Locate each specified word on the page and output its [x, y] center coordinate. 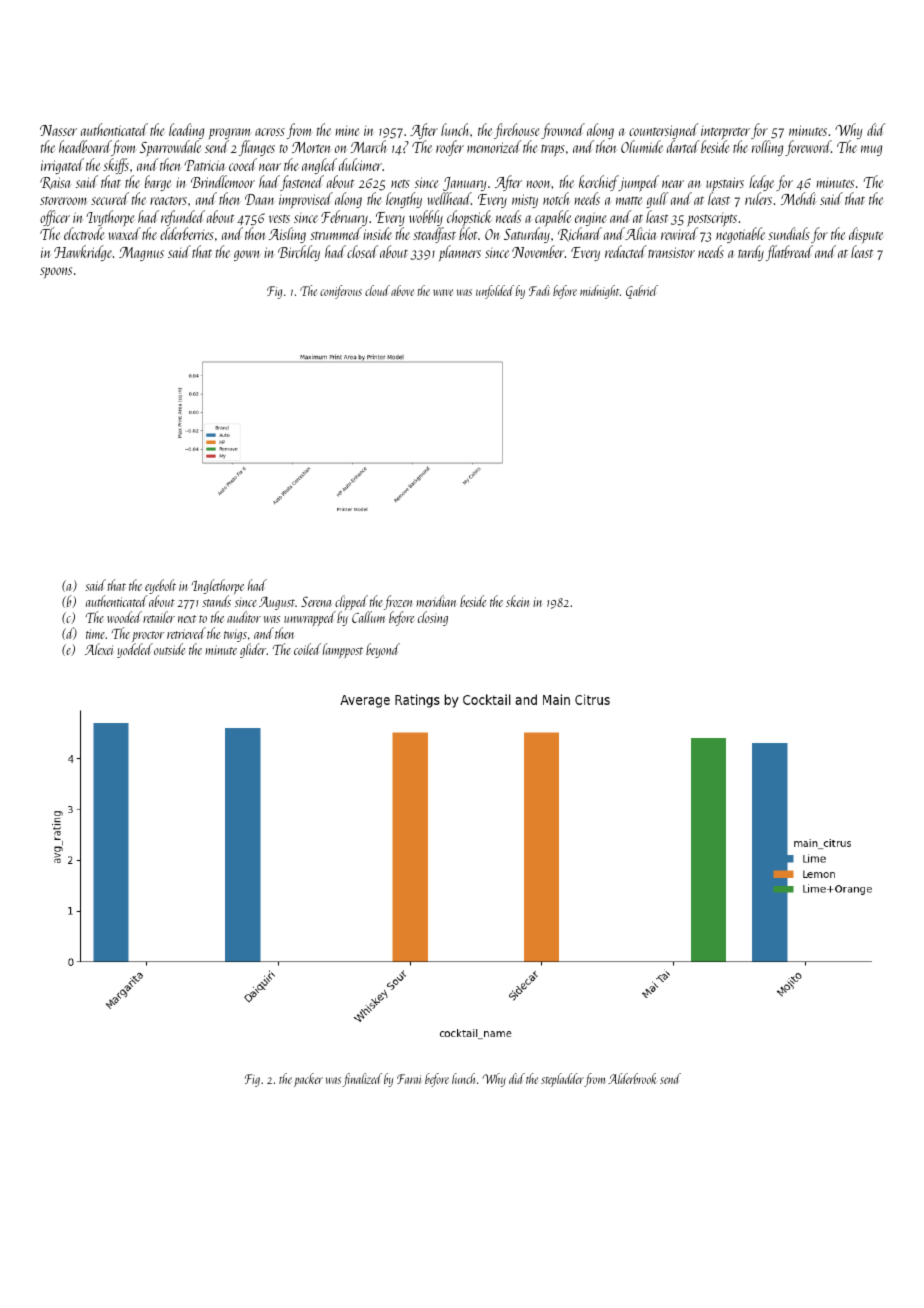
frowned [563, 131]
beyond [383, 650]
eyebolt [160, 586]
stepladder [562, 1080]
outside [169, 649]
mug [871, 150]
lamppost [343, 650]
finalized [362, 1080]
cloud [377, 290]
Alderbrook [632, 1078]
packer [308, 1080]
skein [517, 601]
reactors [168, 200]
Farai [409, 1079]
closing [433, 618]
